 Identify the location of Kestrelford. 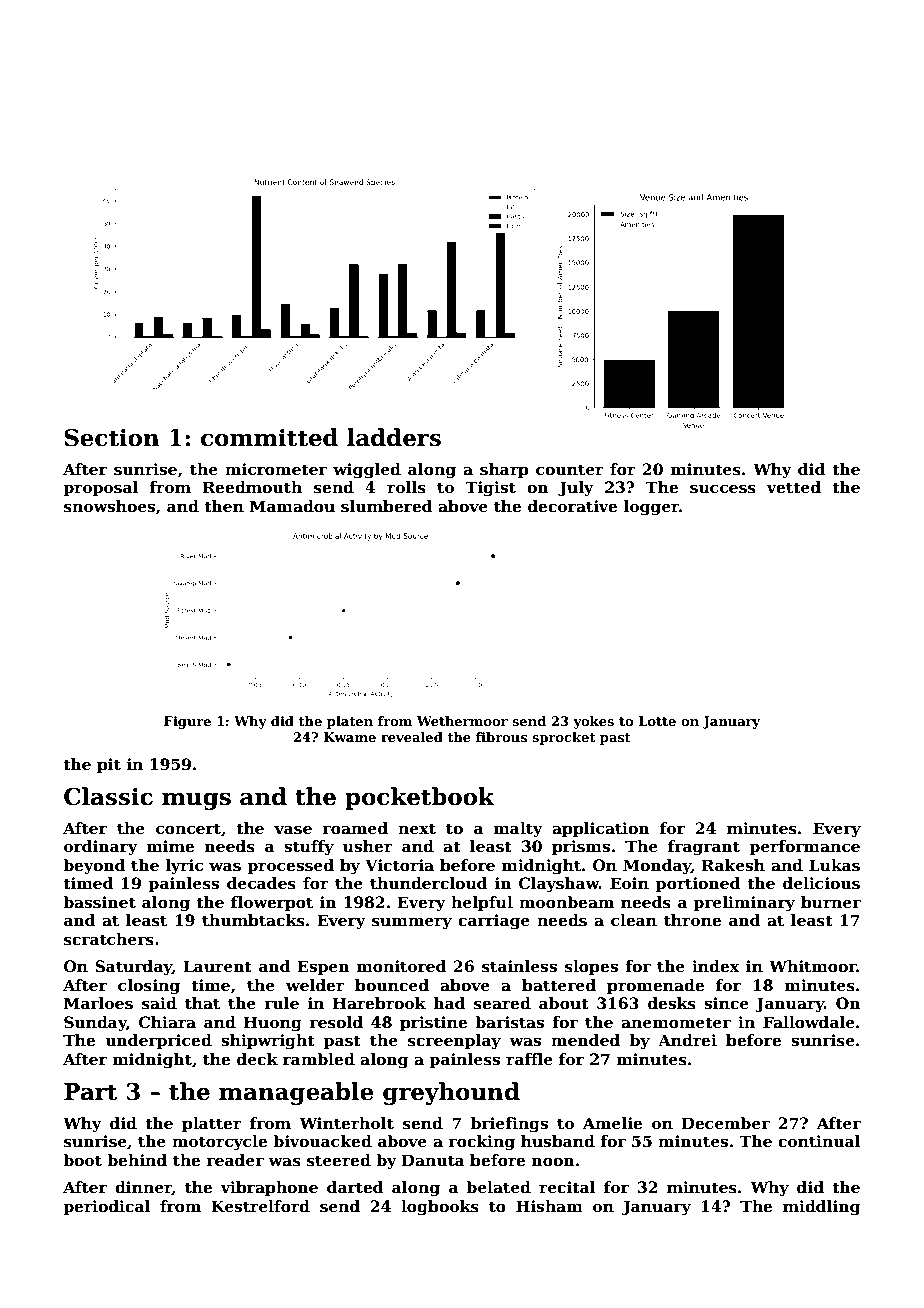
(260, 1206).
